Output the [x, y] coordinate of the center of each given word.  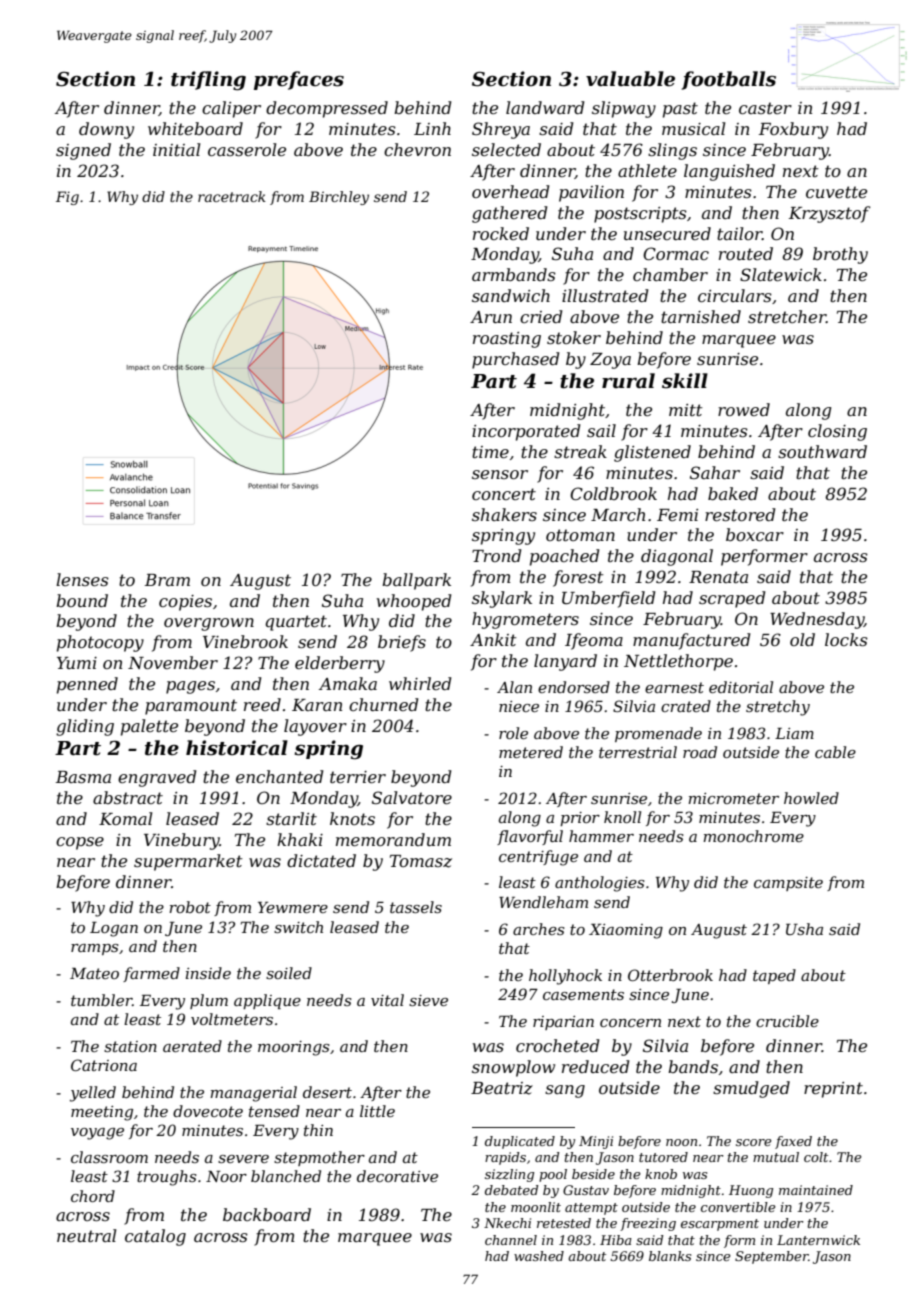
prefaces [299, 80]
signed [83, 151]
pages [190, 687]
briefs [402, 643]
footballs [728, 80]
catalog [155, 1237]
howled [811, 798]
